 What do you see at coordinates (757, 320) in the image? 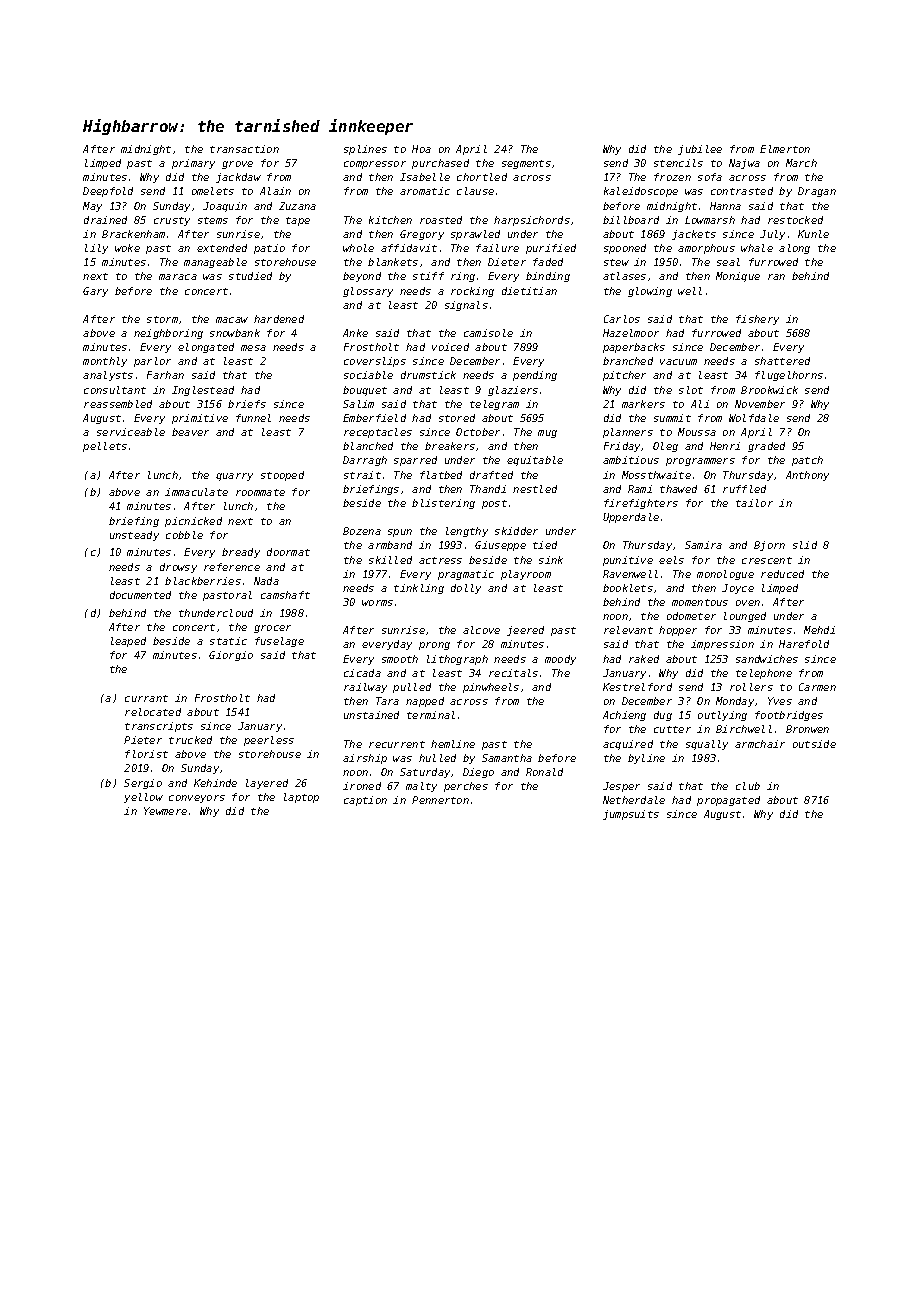
I see `fishery` at bounding box center [757, 320].
